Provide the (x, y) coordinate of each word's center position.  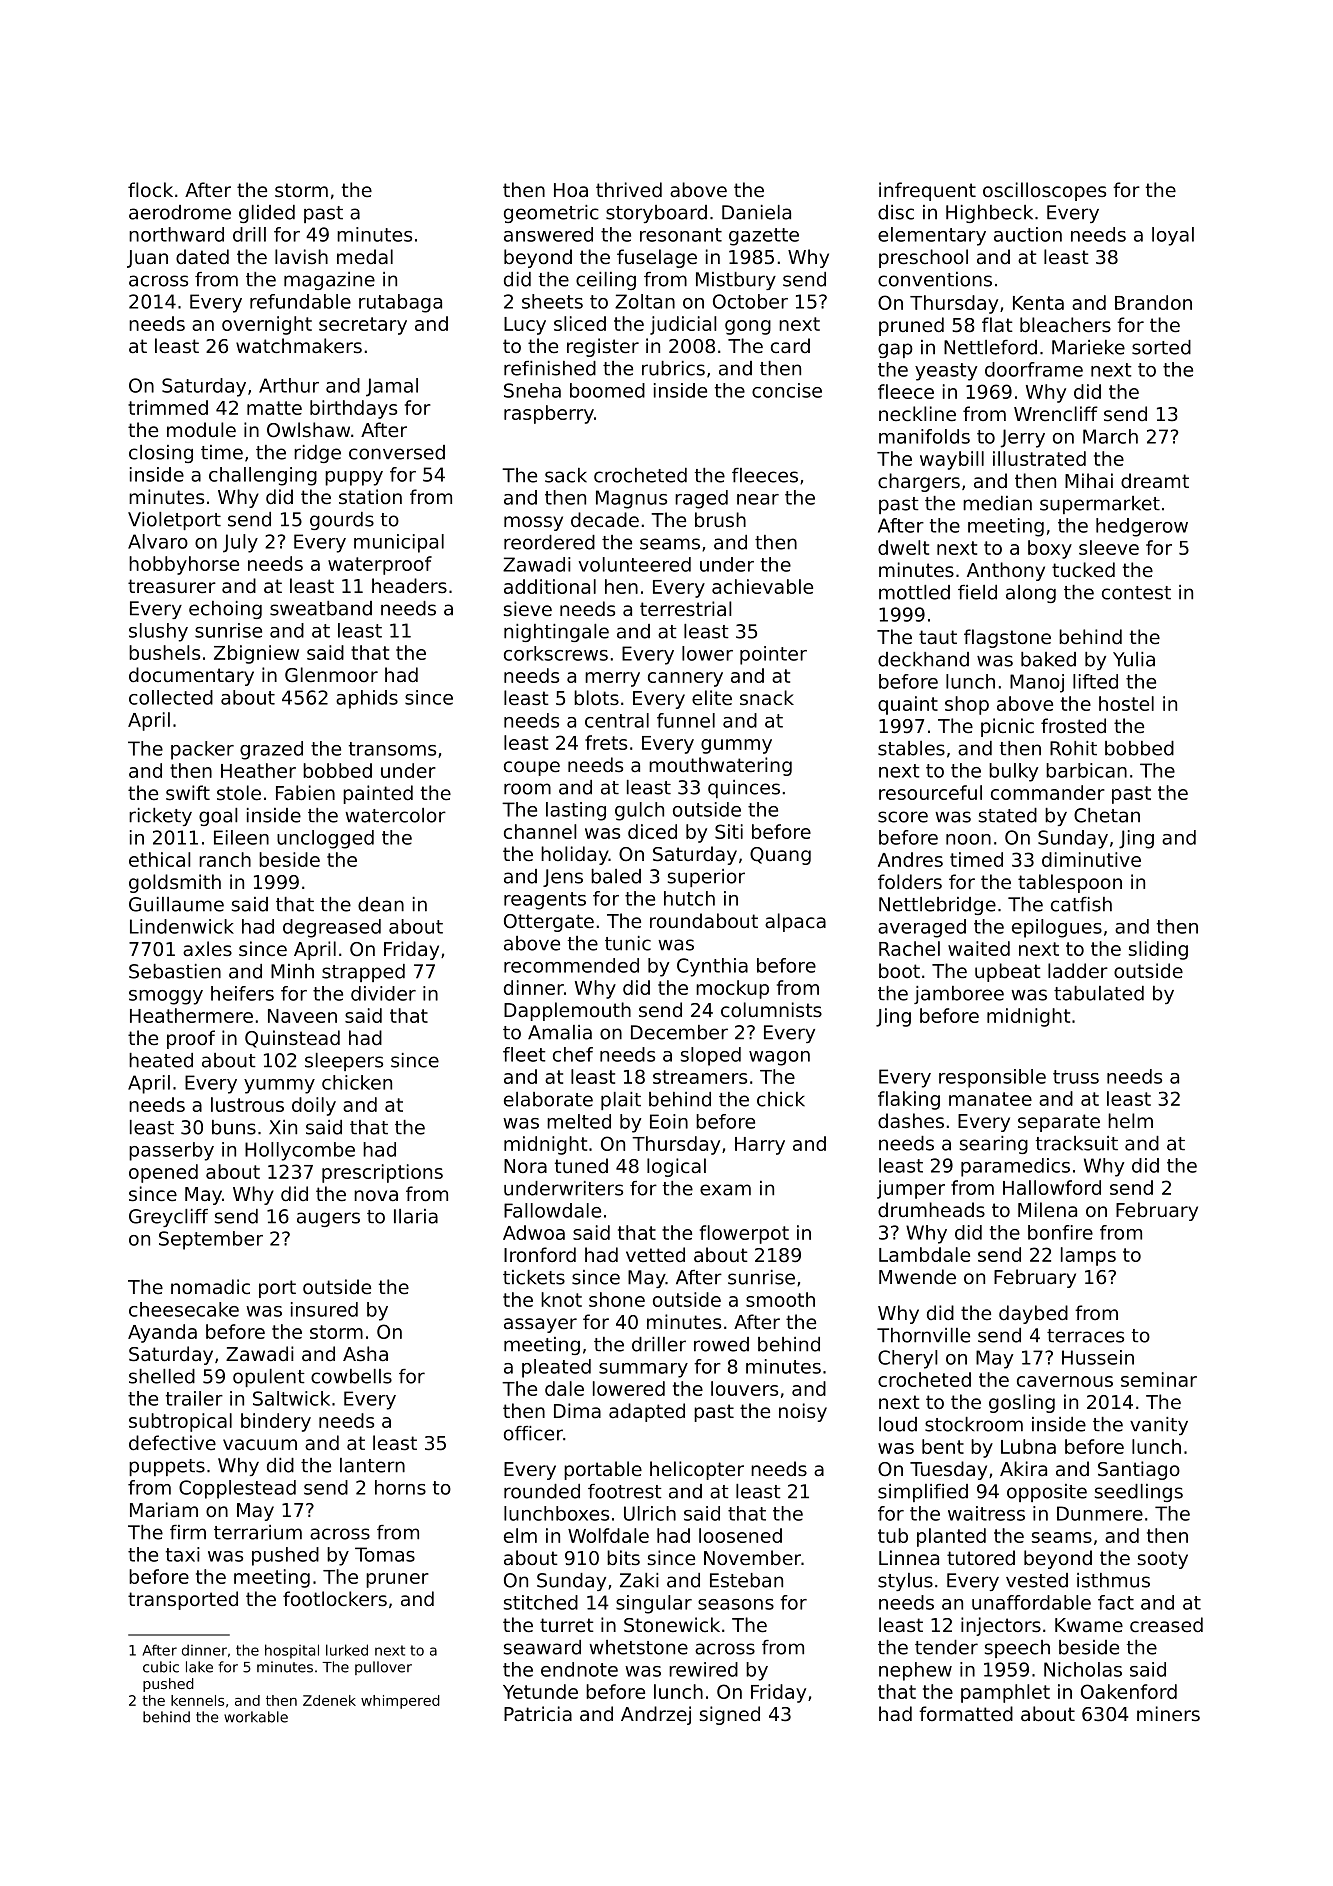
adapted (647, 1412)
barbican (1086, 770)
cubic (161, 1667)
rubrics (673, 368)
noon (968, 839)
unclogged (325, 839)
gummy (736, 746)
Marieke (1088, 347)
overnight (267, 325)
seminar (1159, 1379)
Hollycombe (300, 1151)
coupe (532, 768)
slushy (158, 632)
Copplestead (237, 1489)
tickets (534, 1277)
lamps (1088, 1256)
